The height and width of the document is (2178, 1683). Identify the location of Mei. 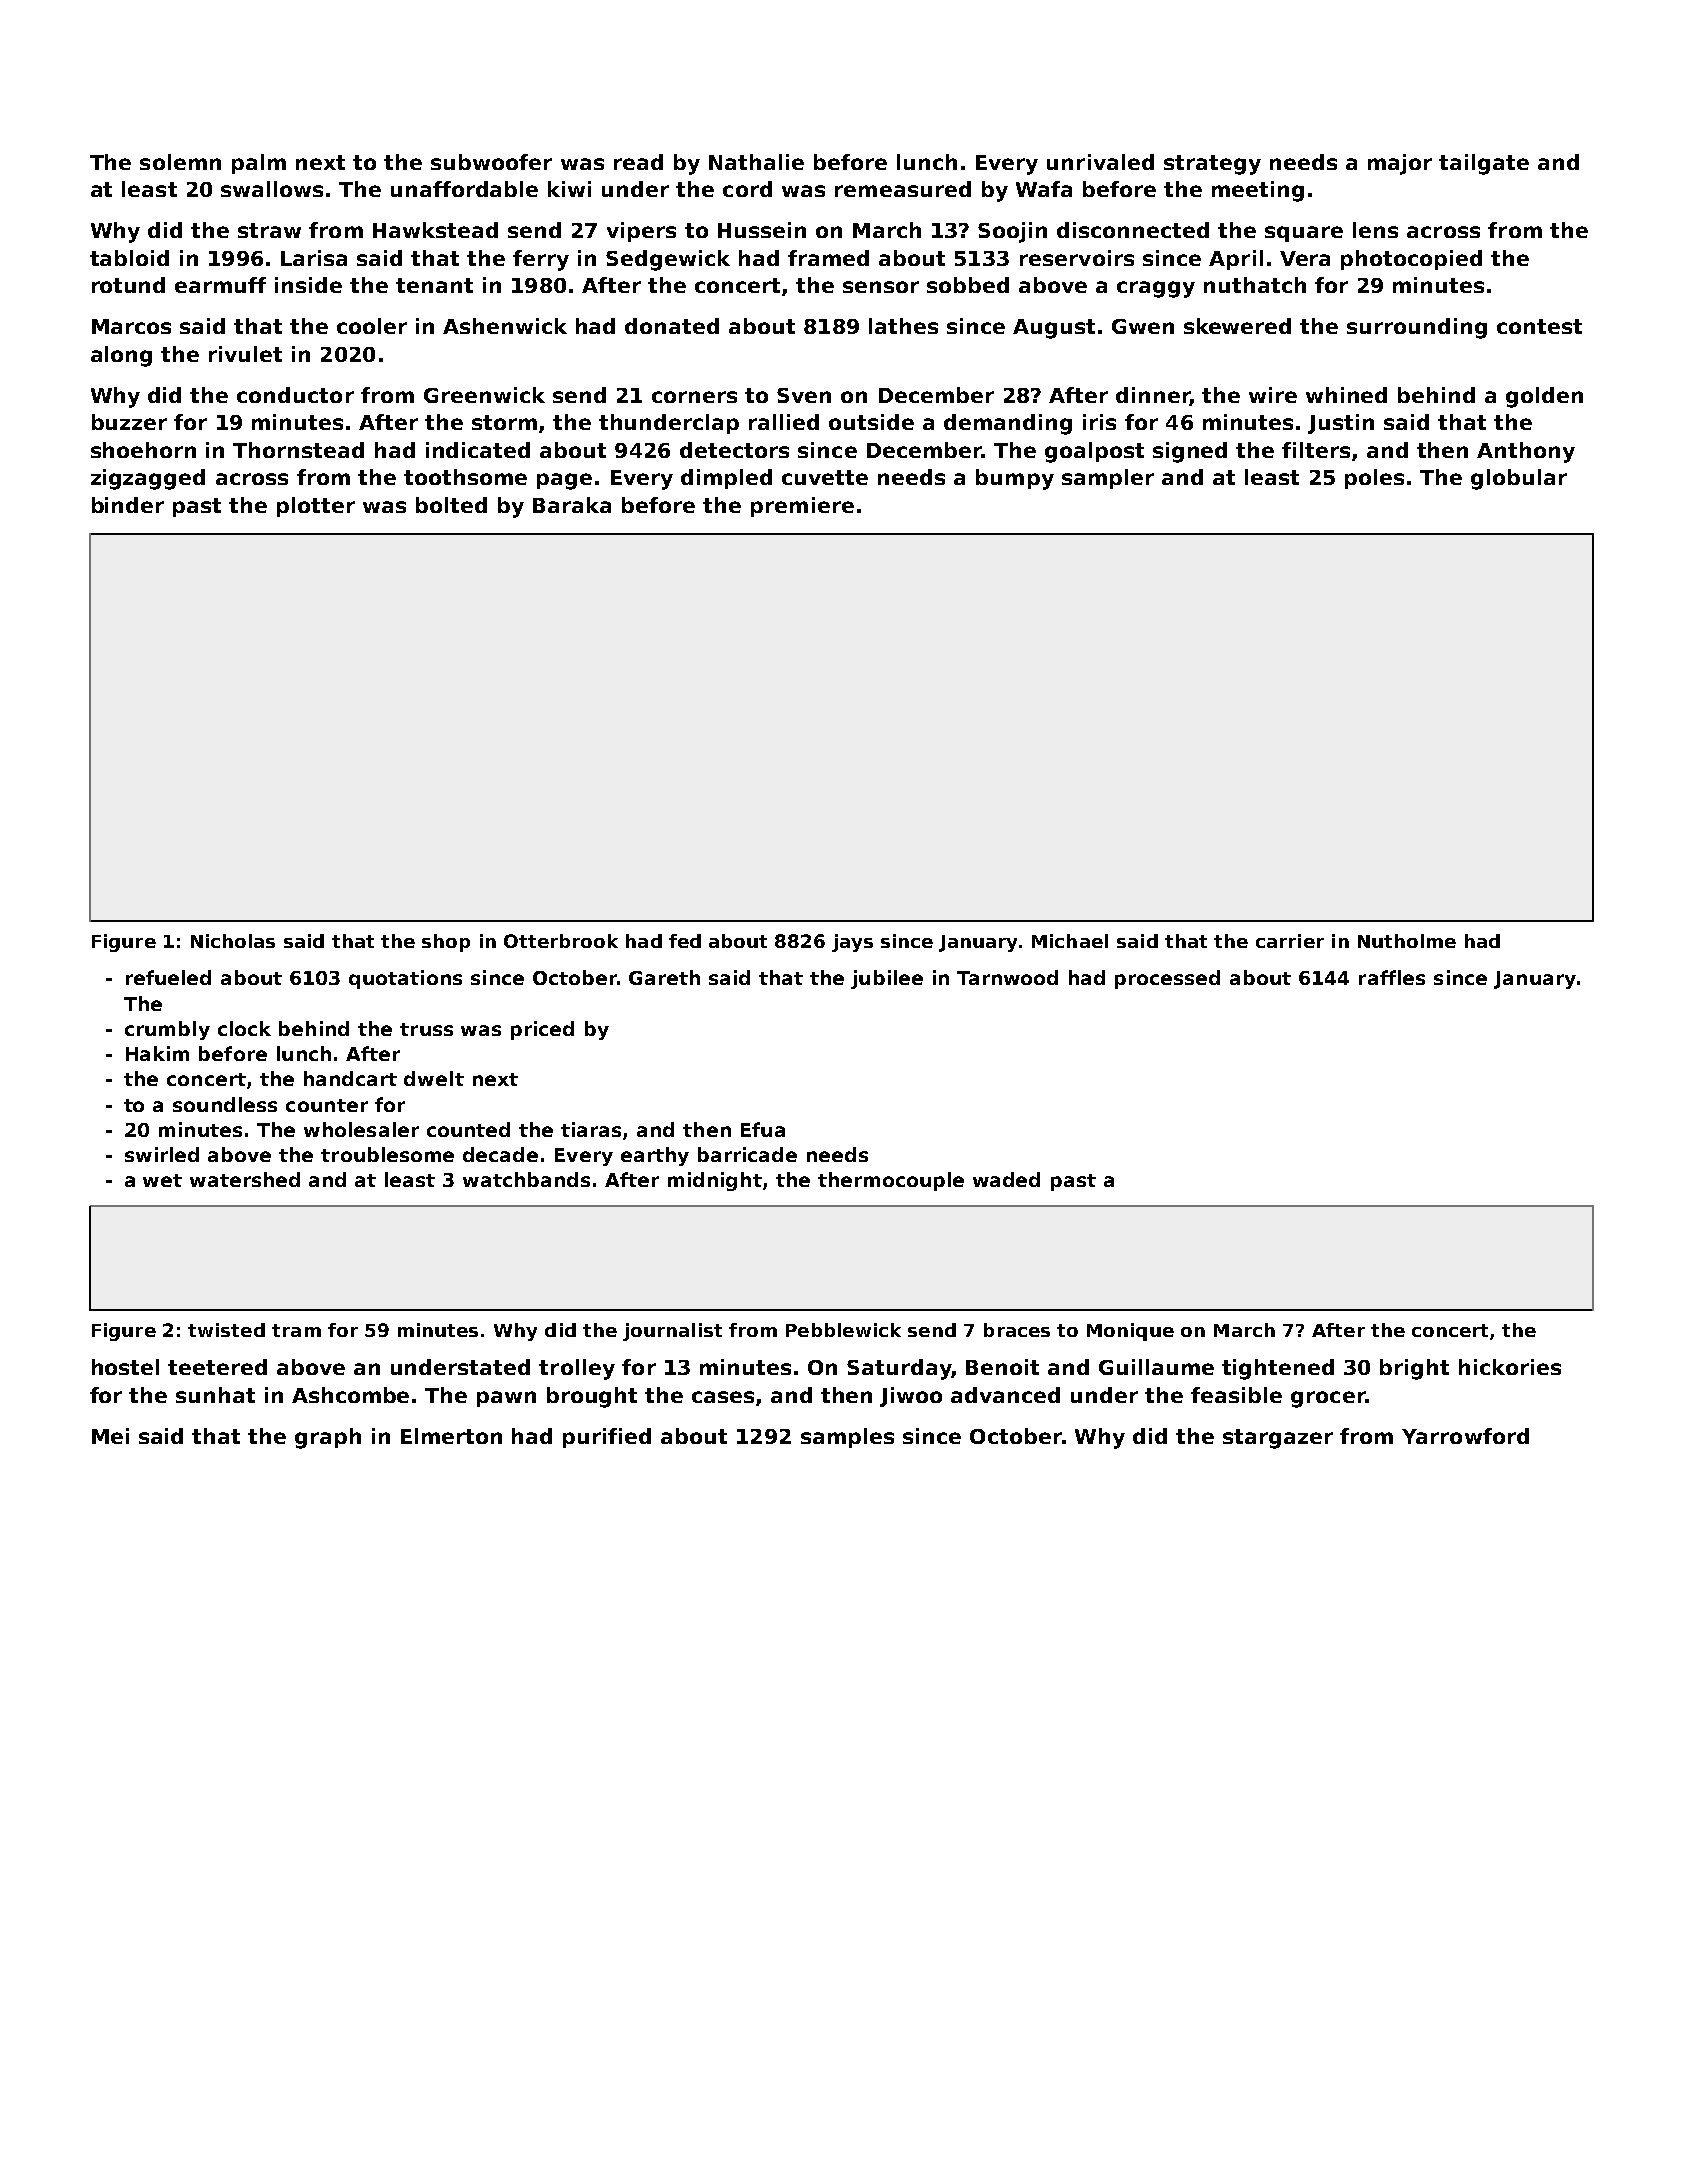
(110, 1436).
